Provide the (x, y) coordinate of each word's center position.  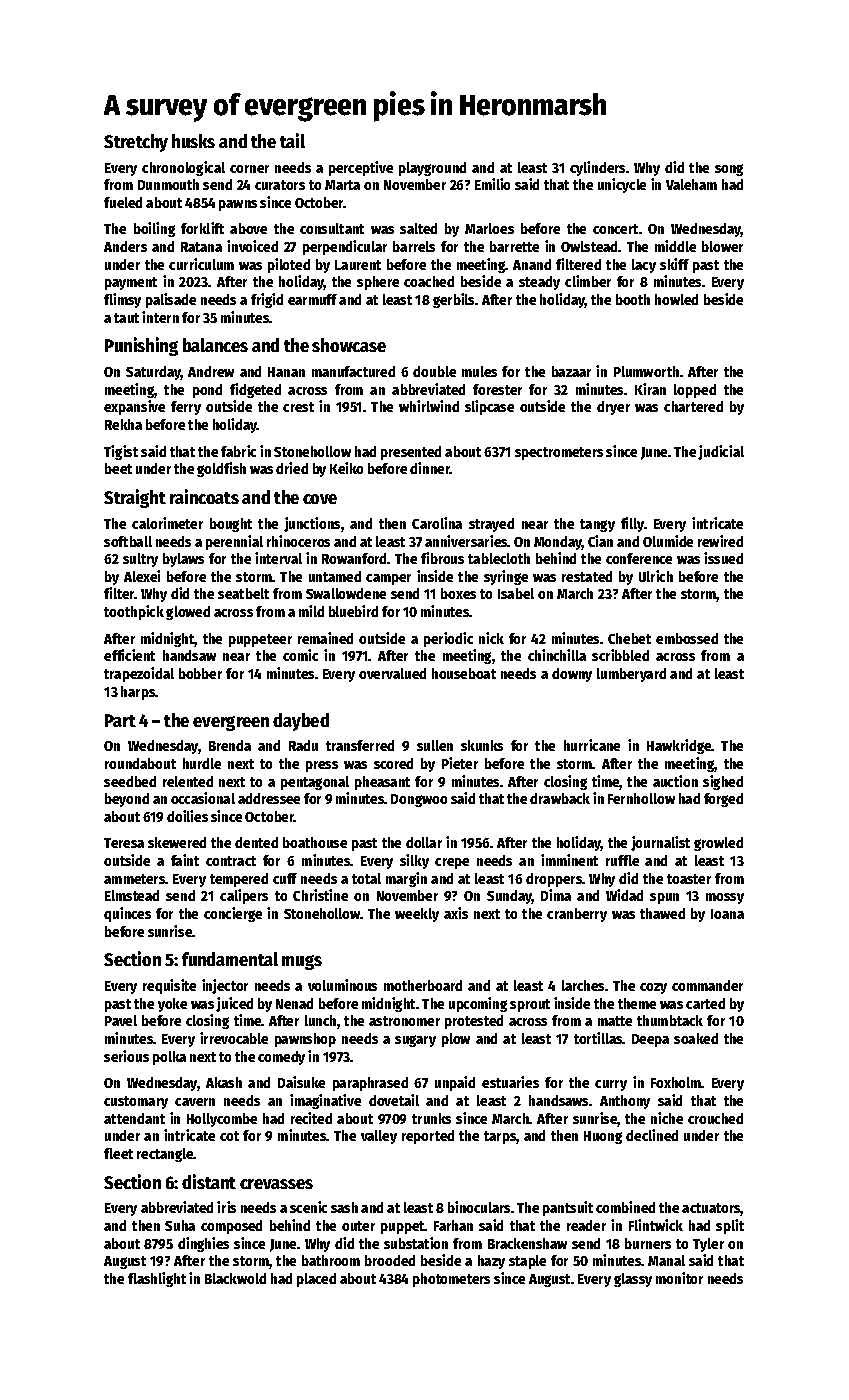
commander (707, 985)
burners (648, 1243)
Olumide (668, 541)
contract (231, 861)
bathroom (331, 1260)
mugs (302, 962)
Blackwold (235, 1278)
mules (479, 371)
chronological (183, 168)
